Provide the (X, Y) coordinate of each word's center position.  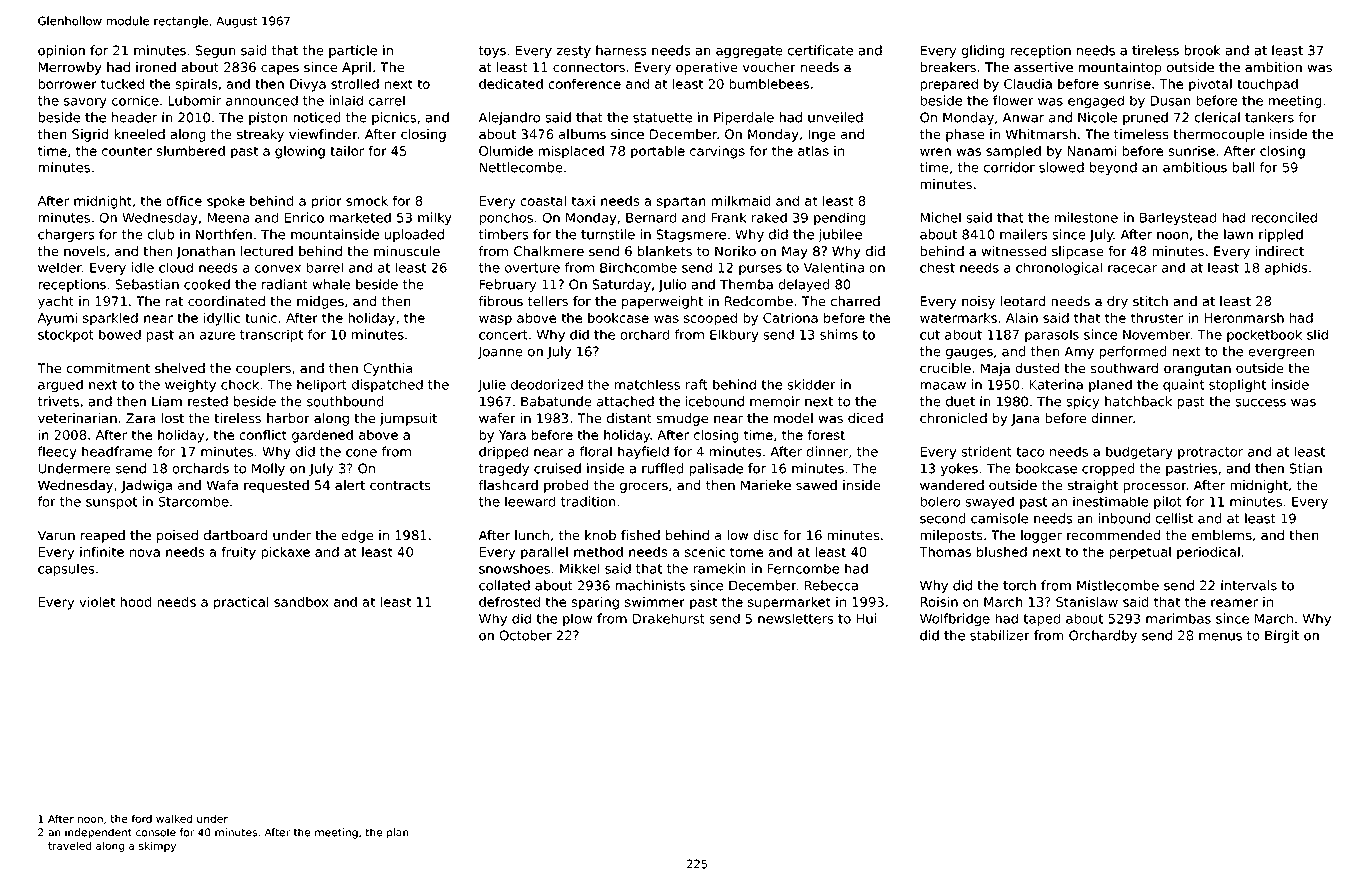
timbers (504, 234)
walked (174, 819)
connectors (589, 68)
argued (60, 386)
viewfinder (323, 134)
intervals (1249, 585)
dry (1117, 302)
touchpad (1267, 85)
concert (503, 335)
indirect (1279, 251)
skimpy (157, 846)
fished (640, 535)
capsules (66, 570)
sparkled (110, 319)
